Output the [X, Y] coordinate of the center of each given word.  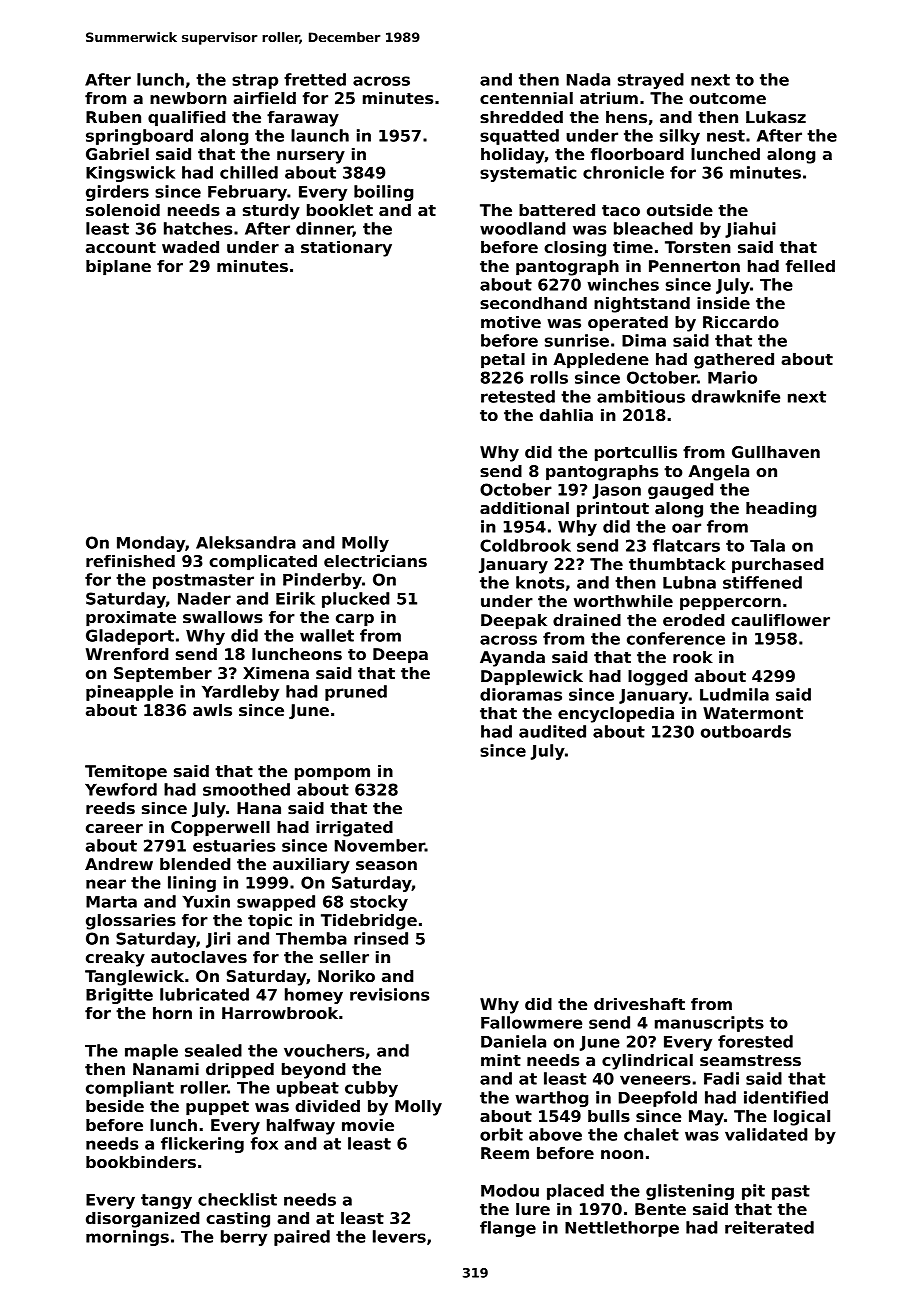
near [106, 884]
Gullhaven [776, 452]
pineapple [129, 693]
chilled [249, 172]
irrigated [354, 829]
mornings [127, 1238]
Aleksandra [246, 542]
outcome [727, 99]
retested [518, 396]
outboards [746, 731]
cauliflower [780, 620]
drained [587, 620]
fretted [315, 79]
